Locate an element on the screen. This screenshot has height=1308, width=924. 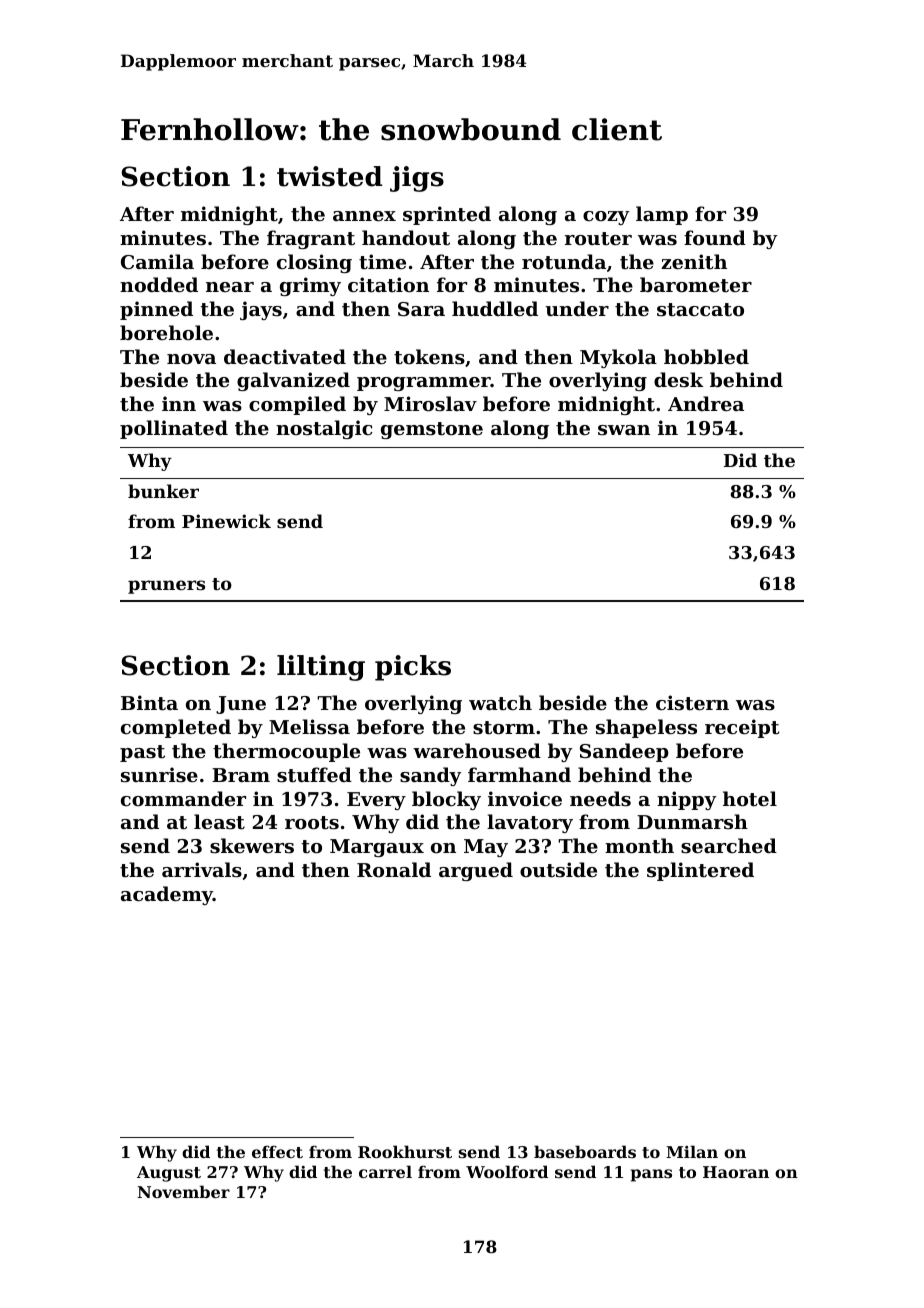
outside is located at coordinates (558, 870).
